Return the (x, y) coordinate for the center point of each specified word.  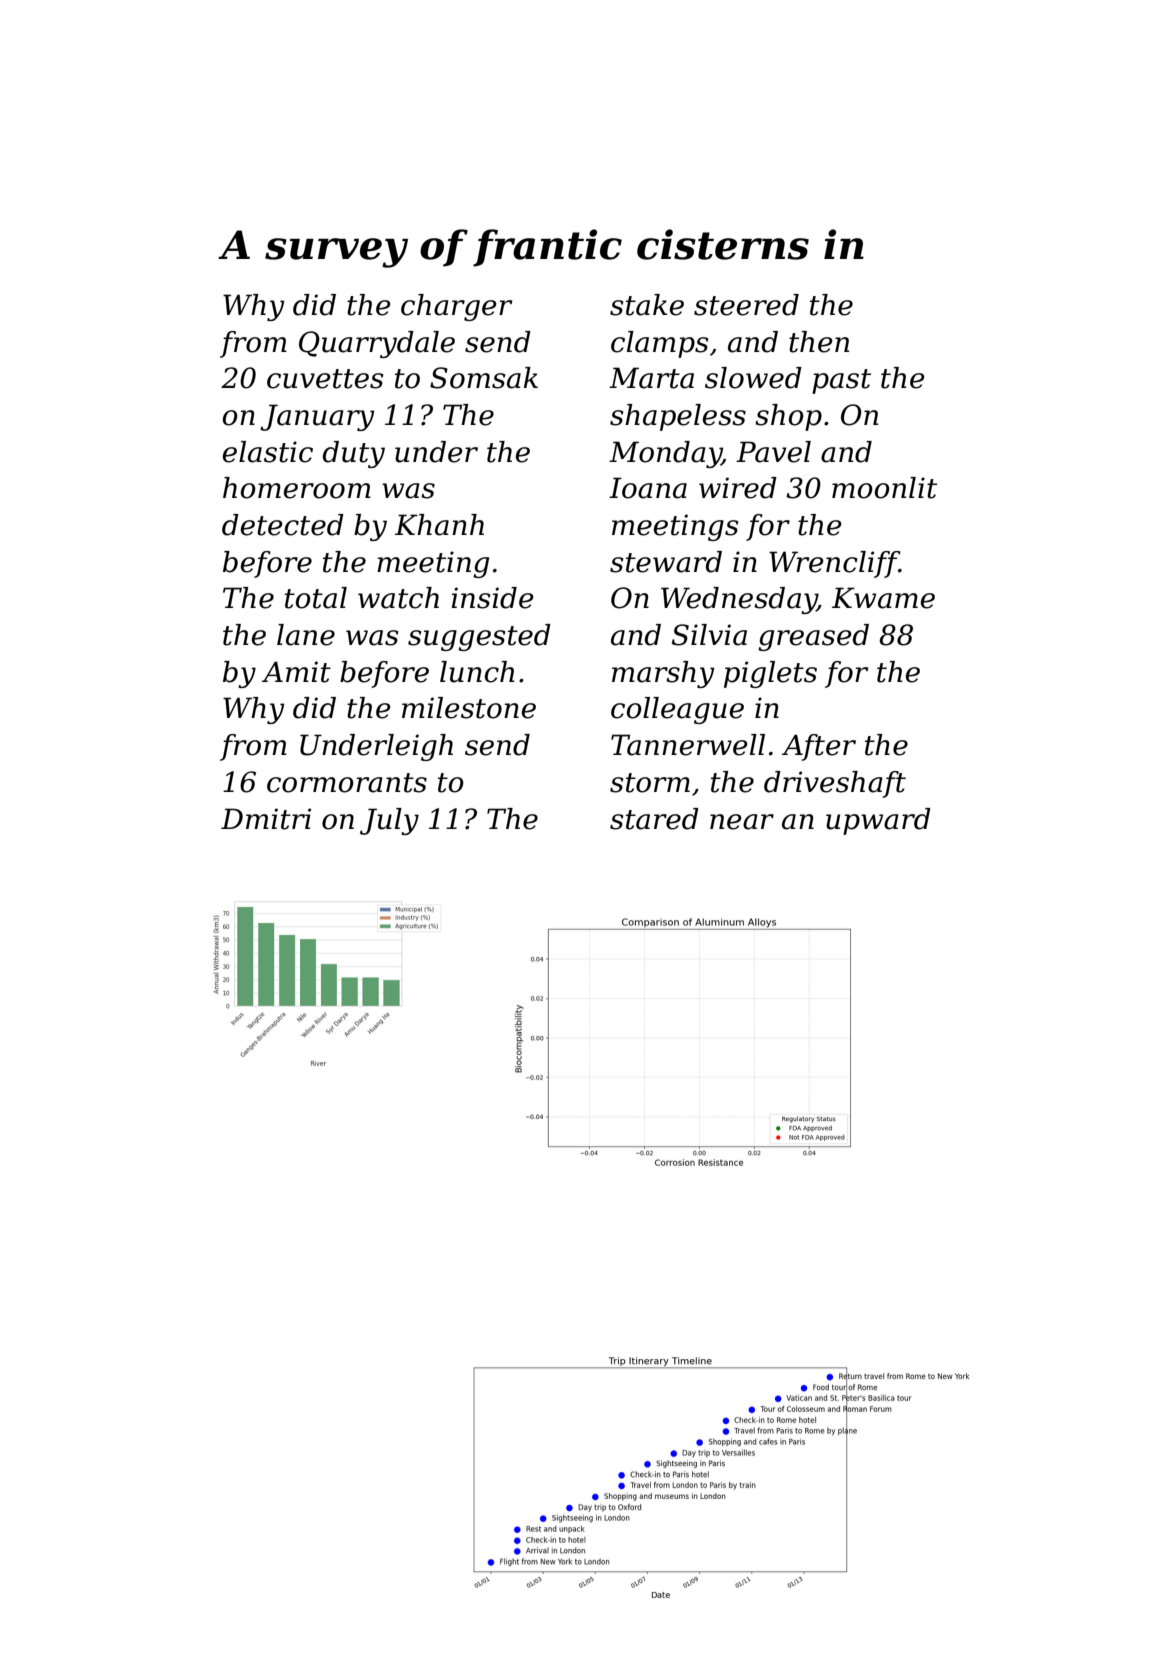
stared (654, 819)
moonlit (884, 488)
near (742, 822)
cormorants (347, 783)
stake (647, 305)
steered (746, 305)
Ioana (648, 488)
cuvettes (325, 379)
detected (283, 525)
